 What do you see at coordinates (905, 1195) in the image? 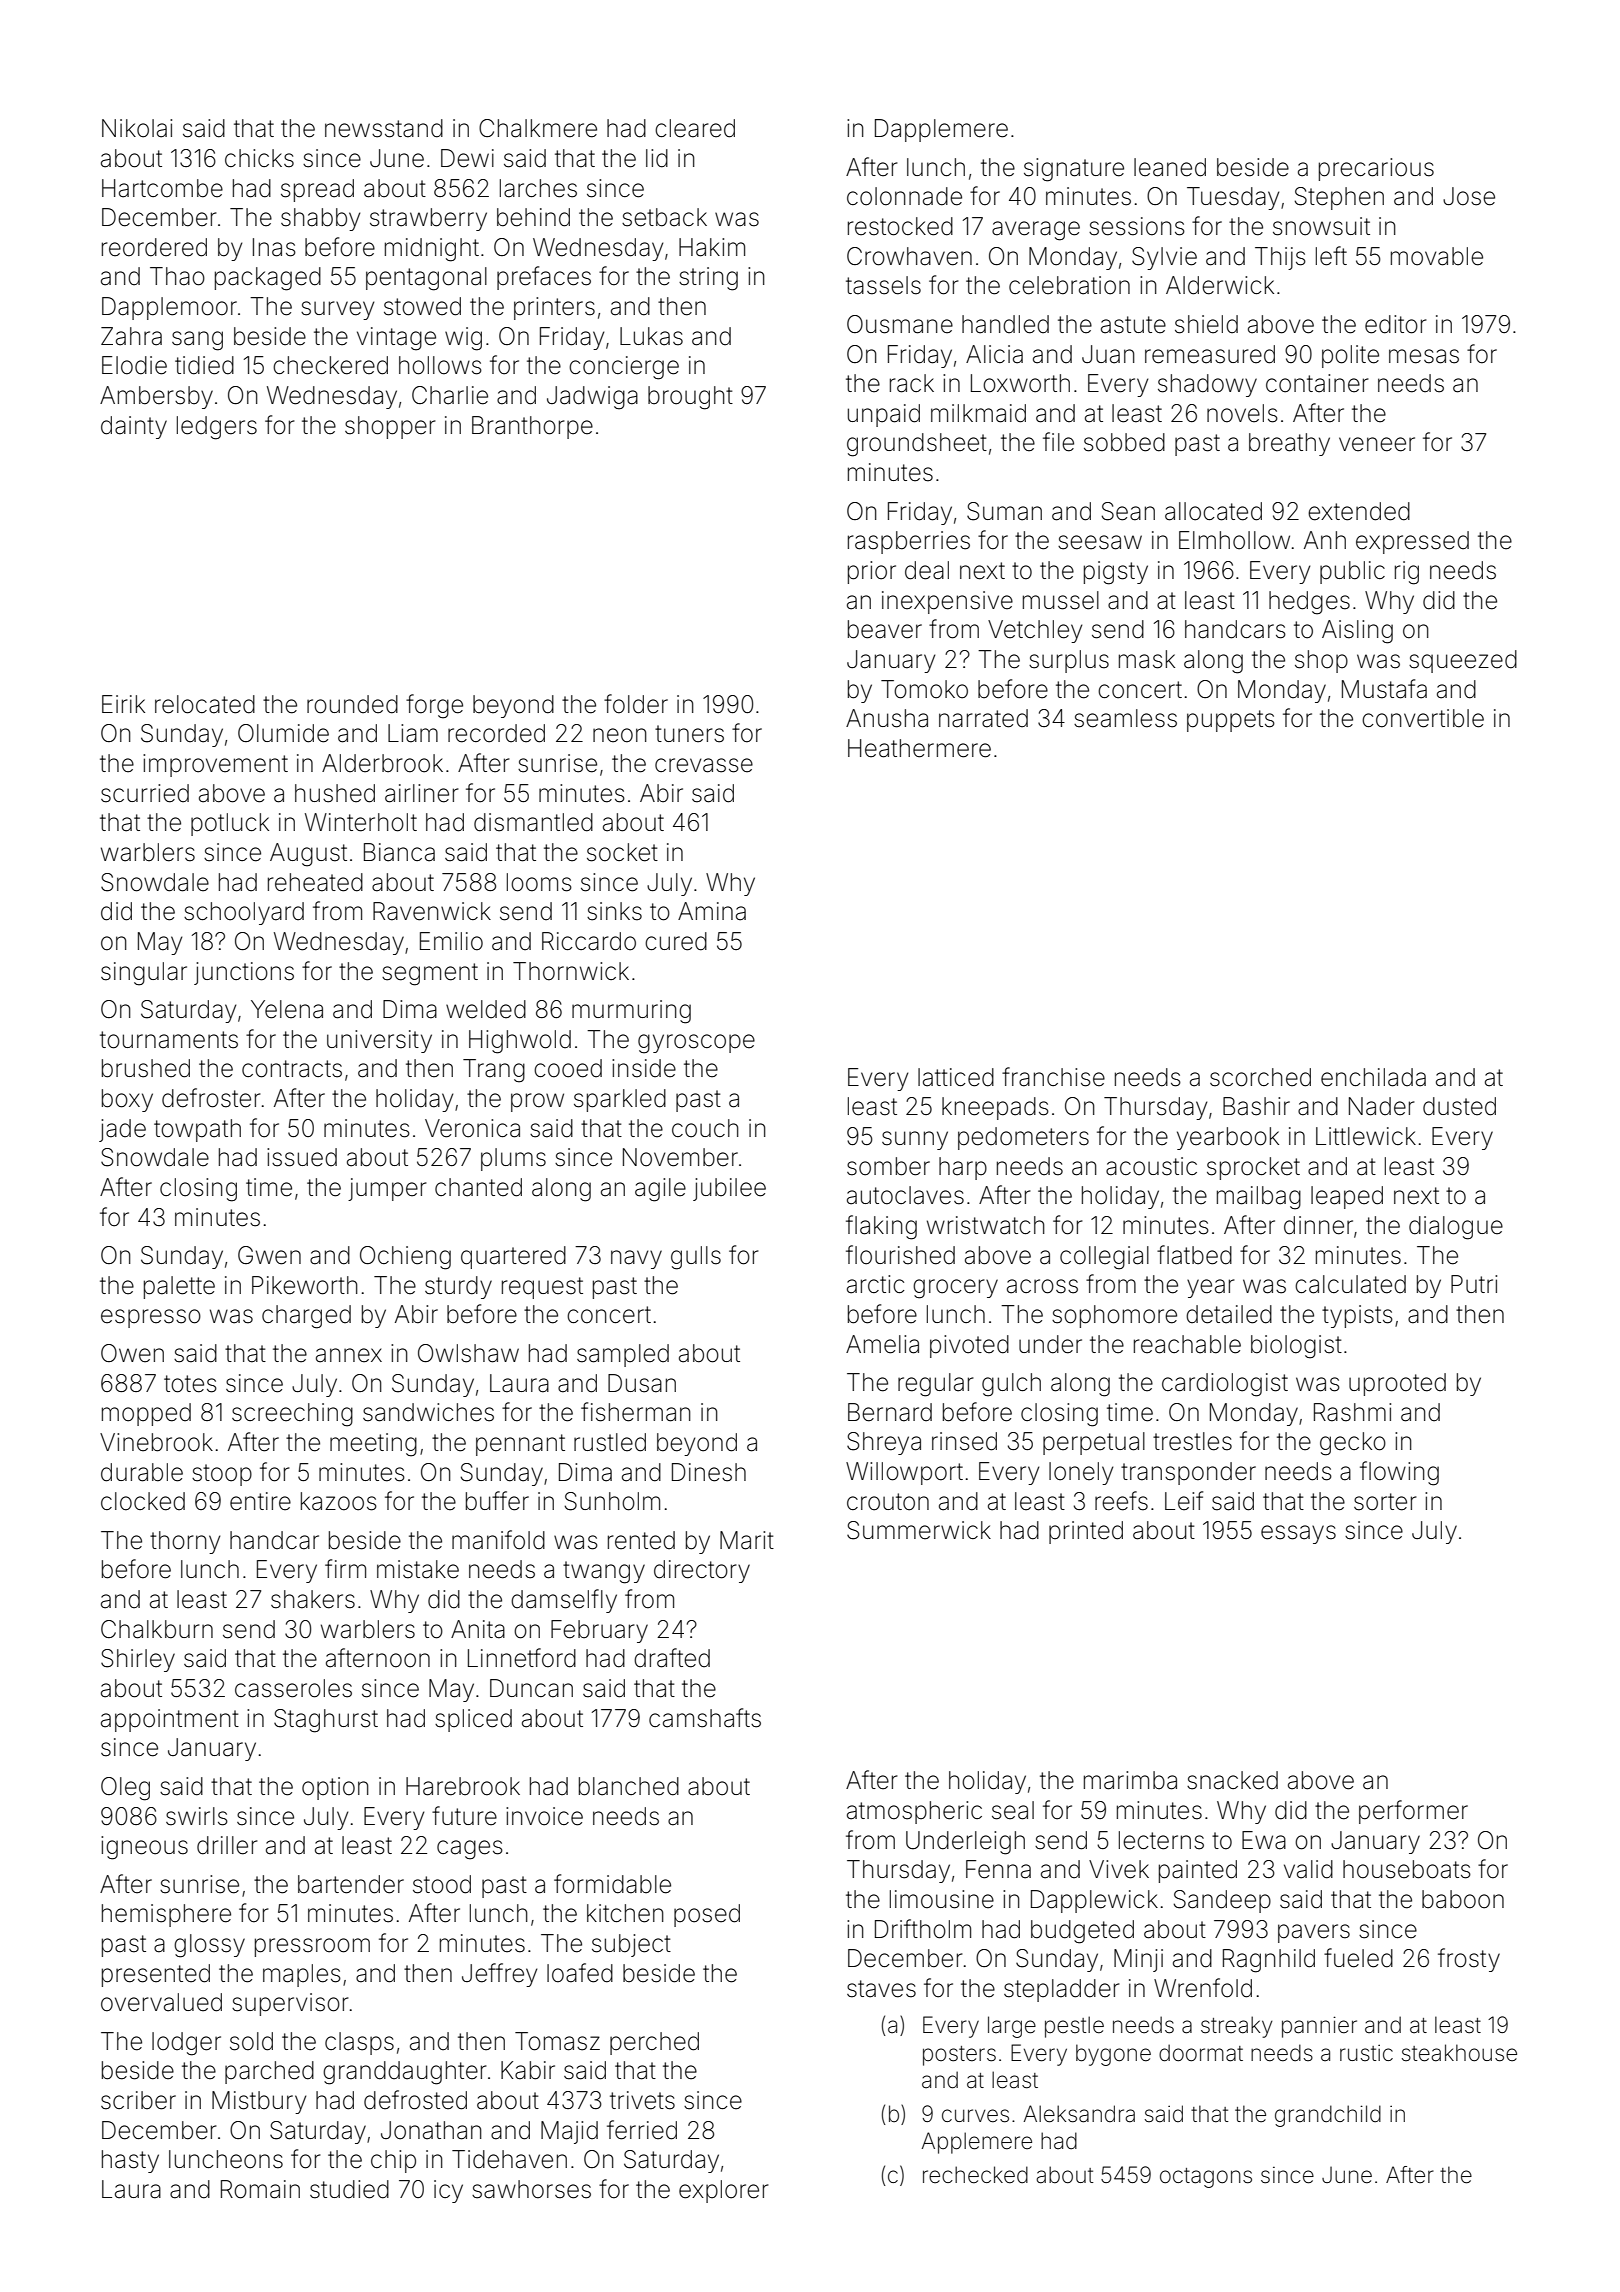
I see `autoclaves` at bounding box center [905, 1195].
